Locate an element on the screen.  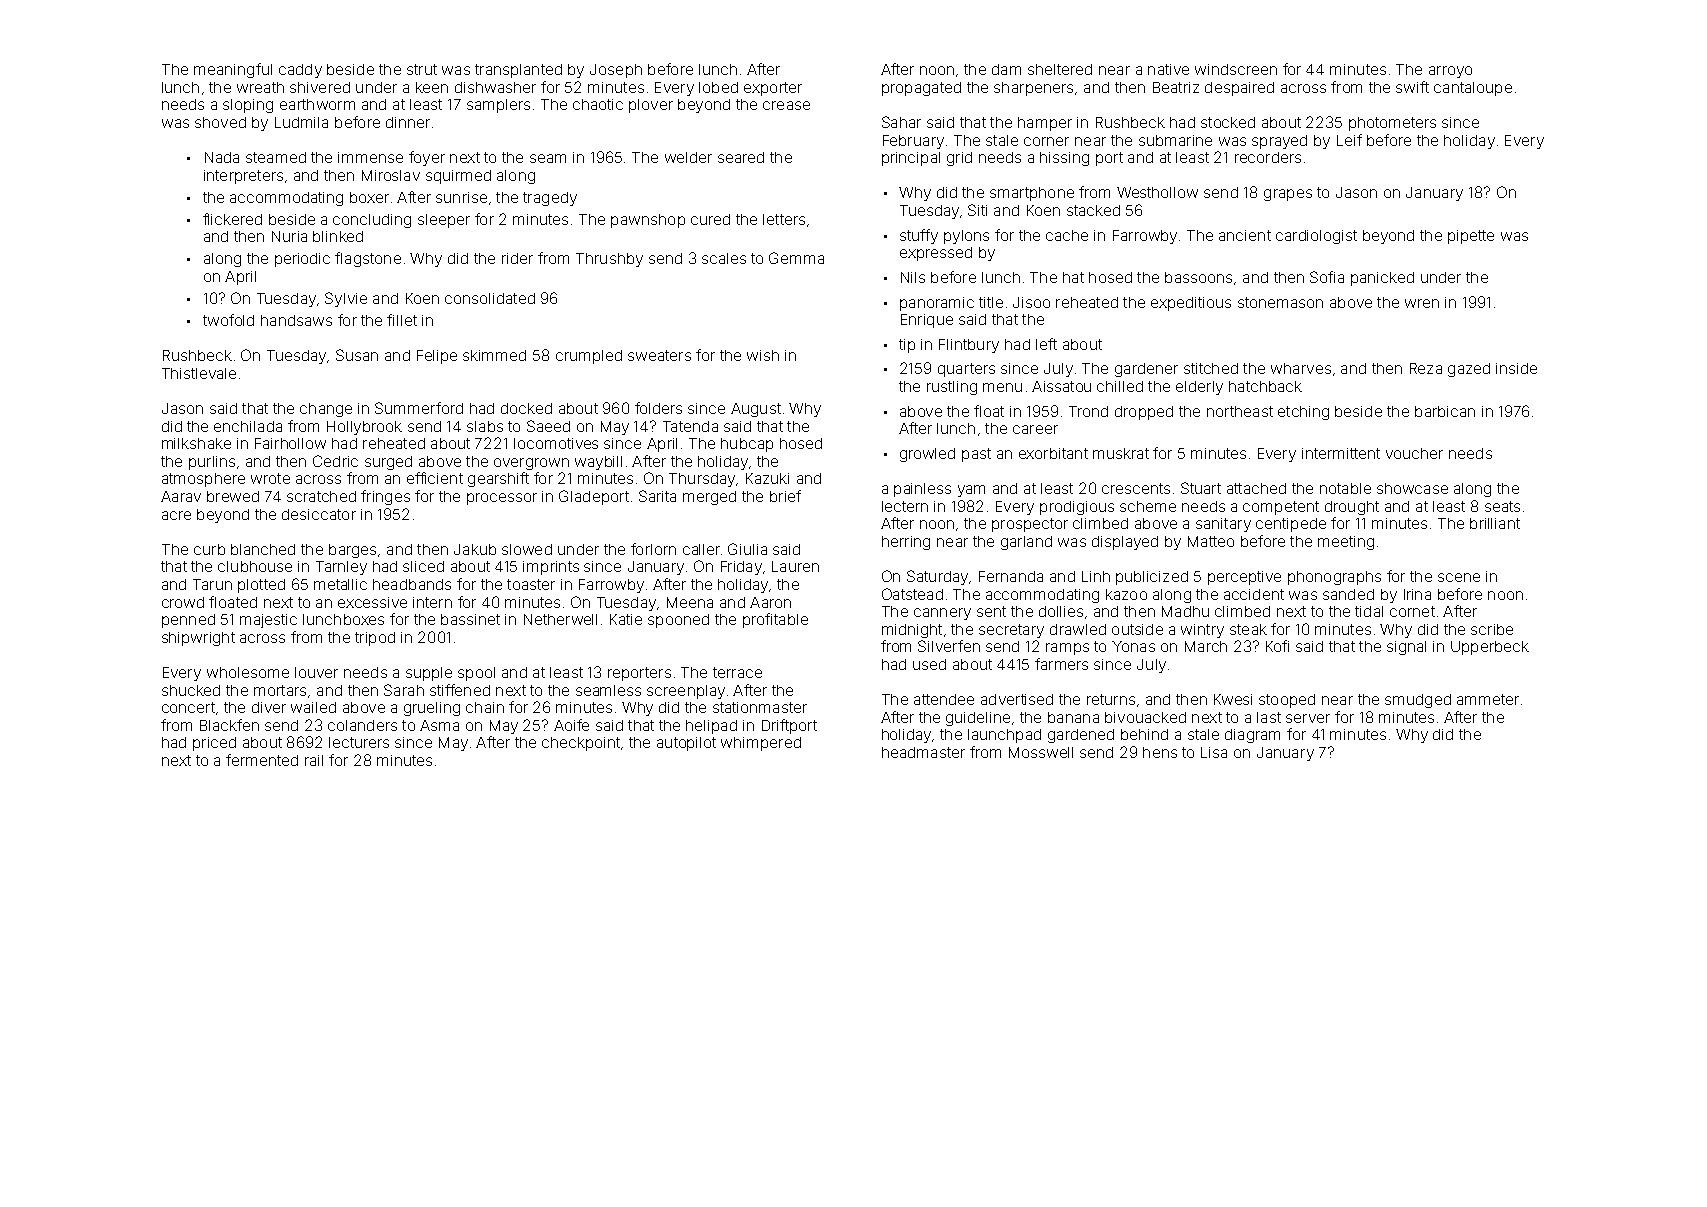
photometers is located at coordinates (1392, 124).
